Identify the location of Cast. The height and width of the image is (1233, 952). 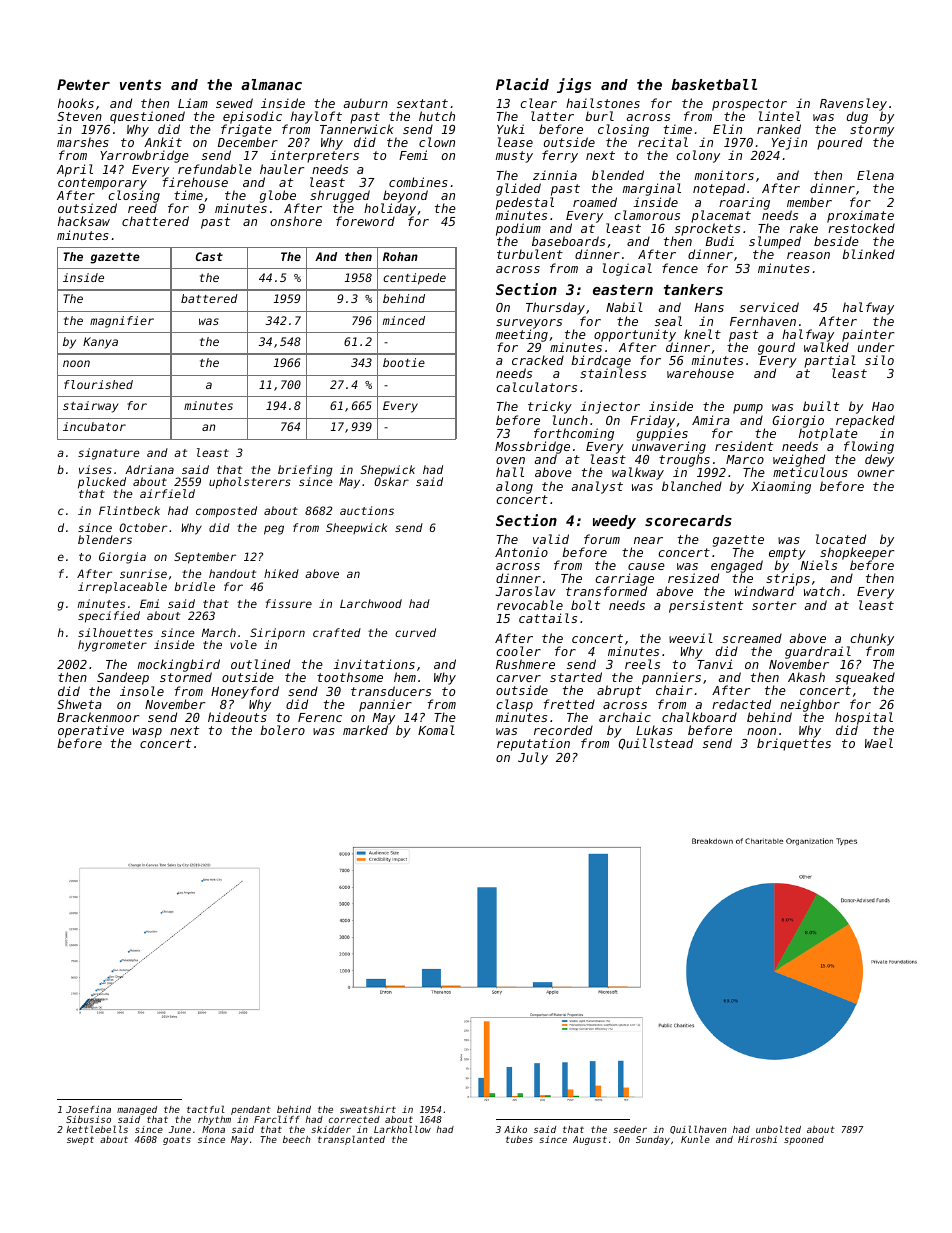
(209, 256).
